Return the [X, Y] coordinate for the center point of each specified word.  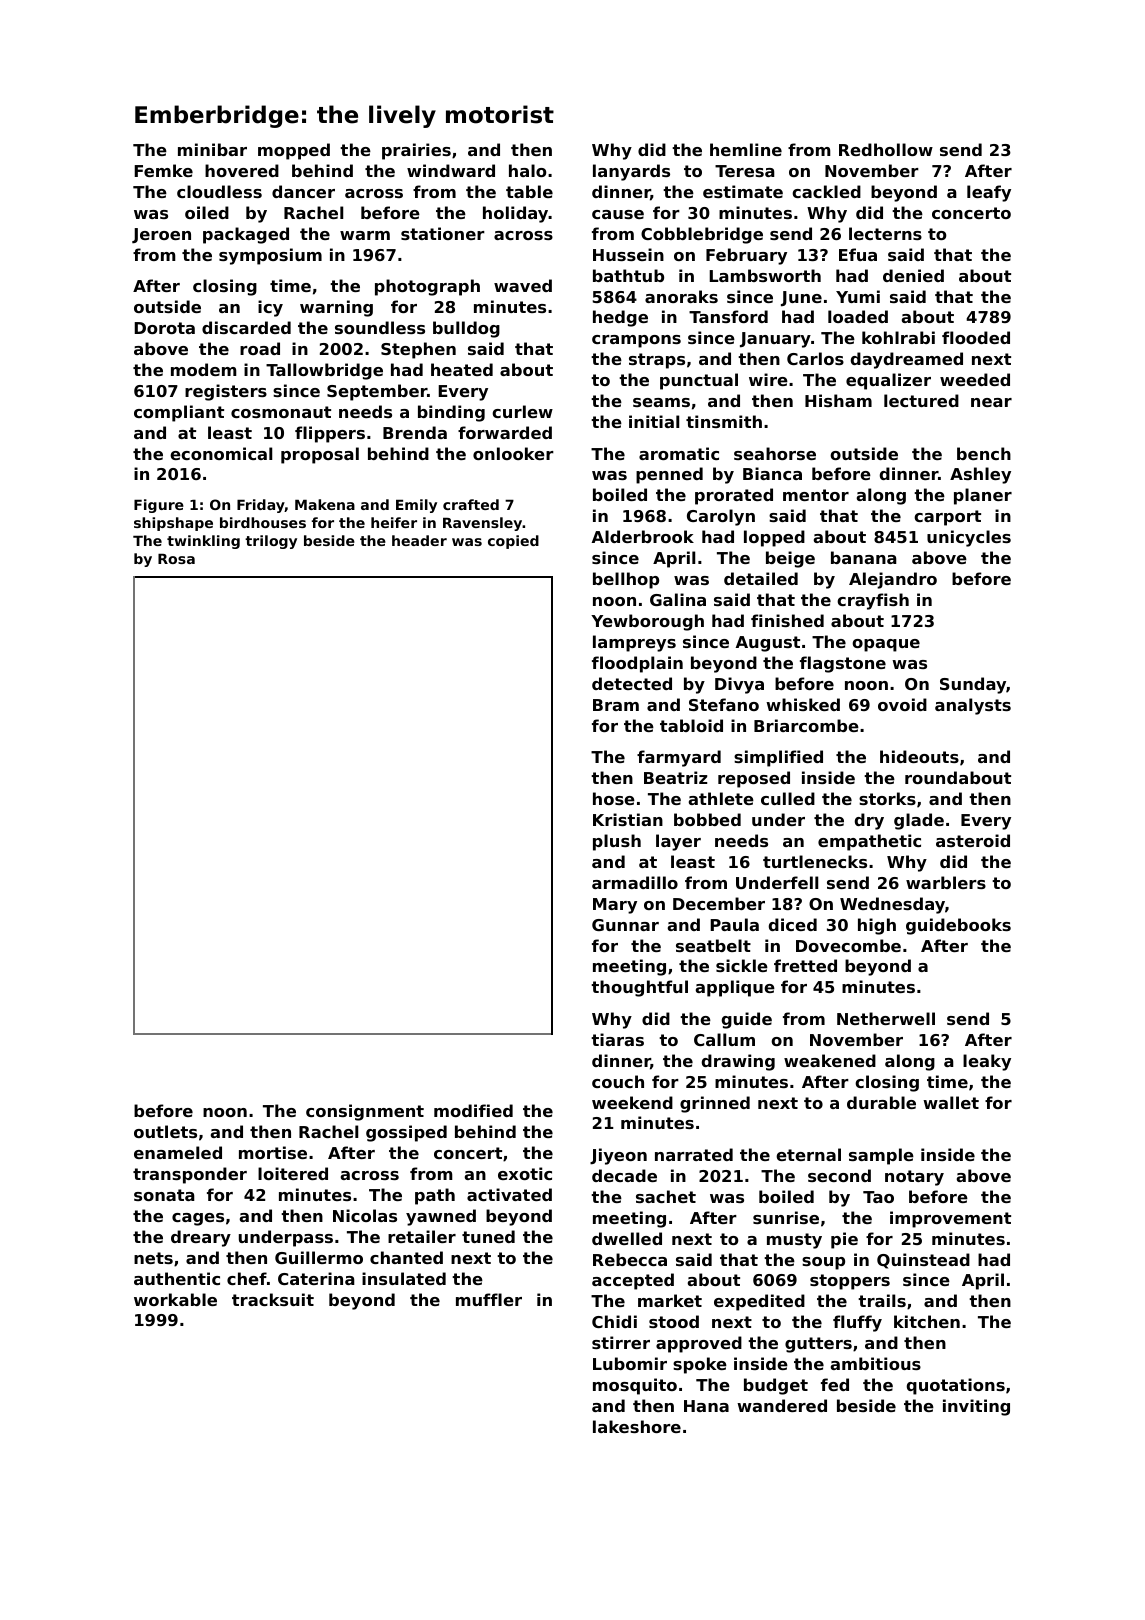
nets [153, 1258]
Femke [163, 170]
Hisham [838, 400]
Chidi [614, 1321]
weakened [830, 1060]
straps [657, 361]
